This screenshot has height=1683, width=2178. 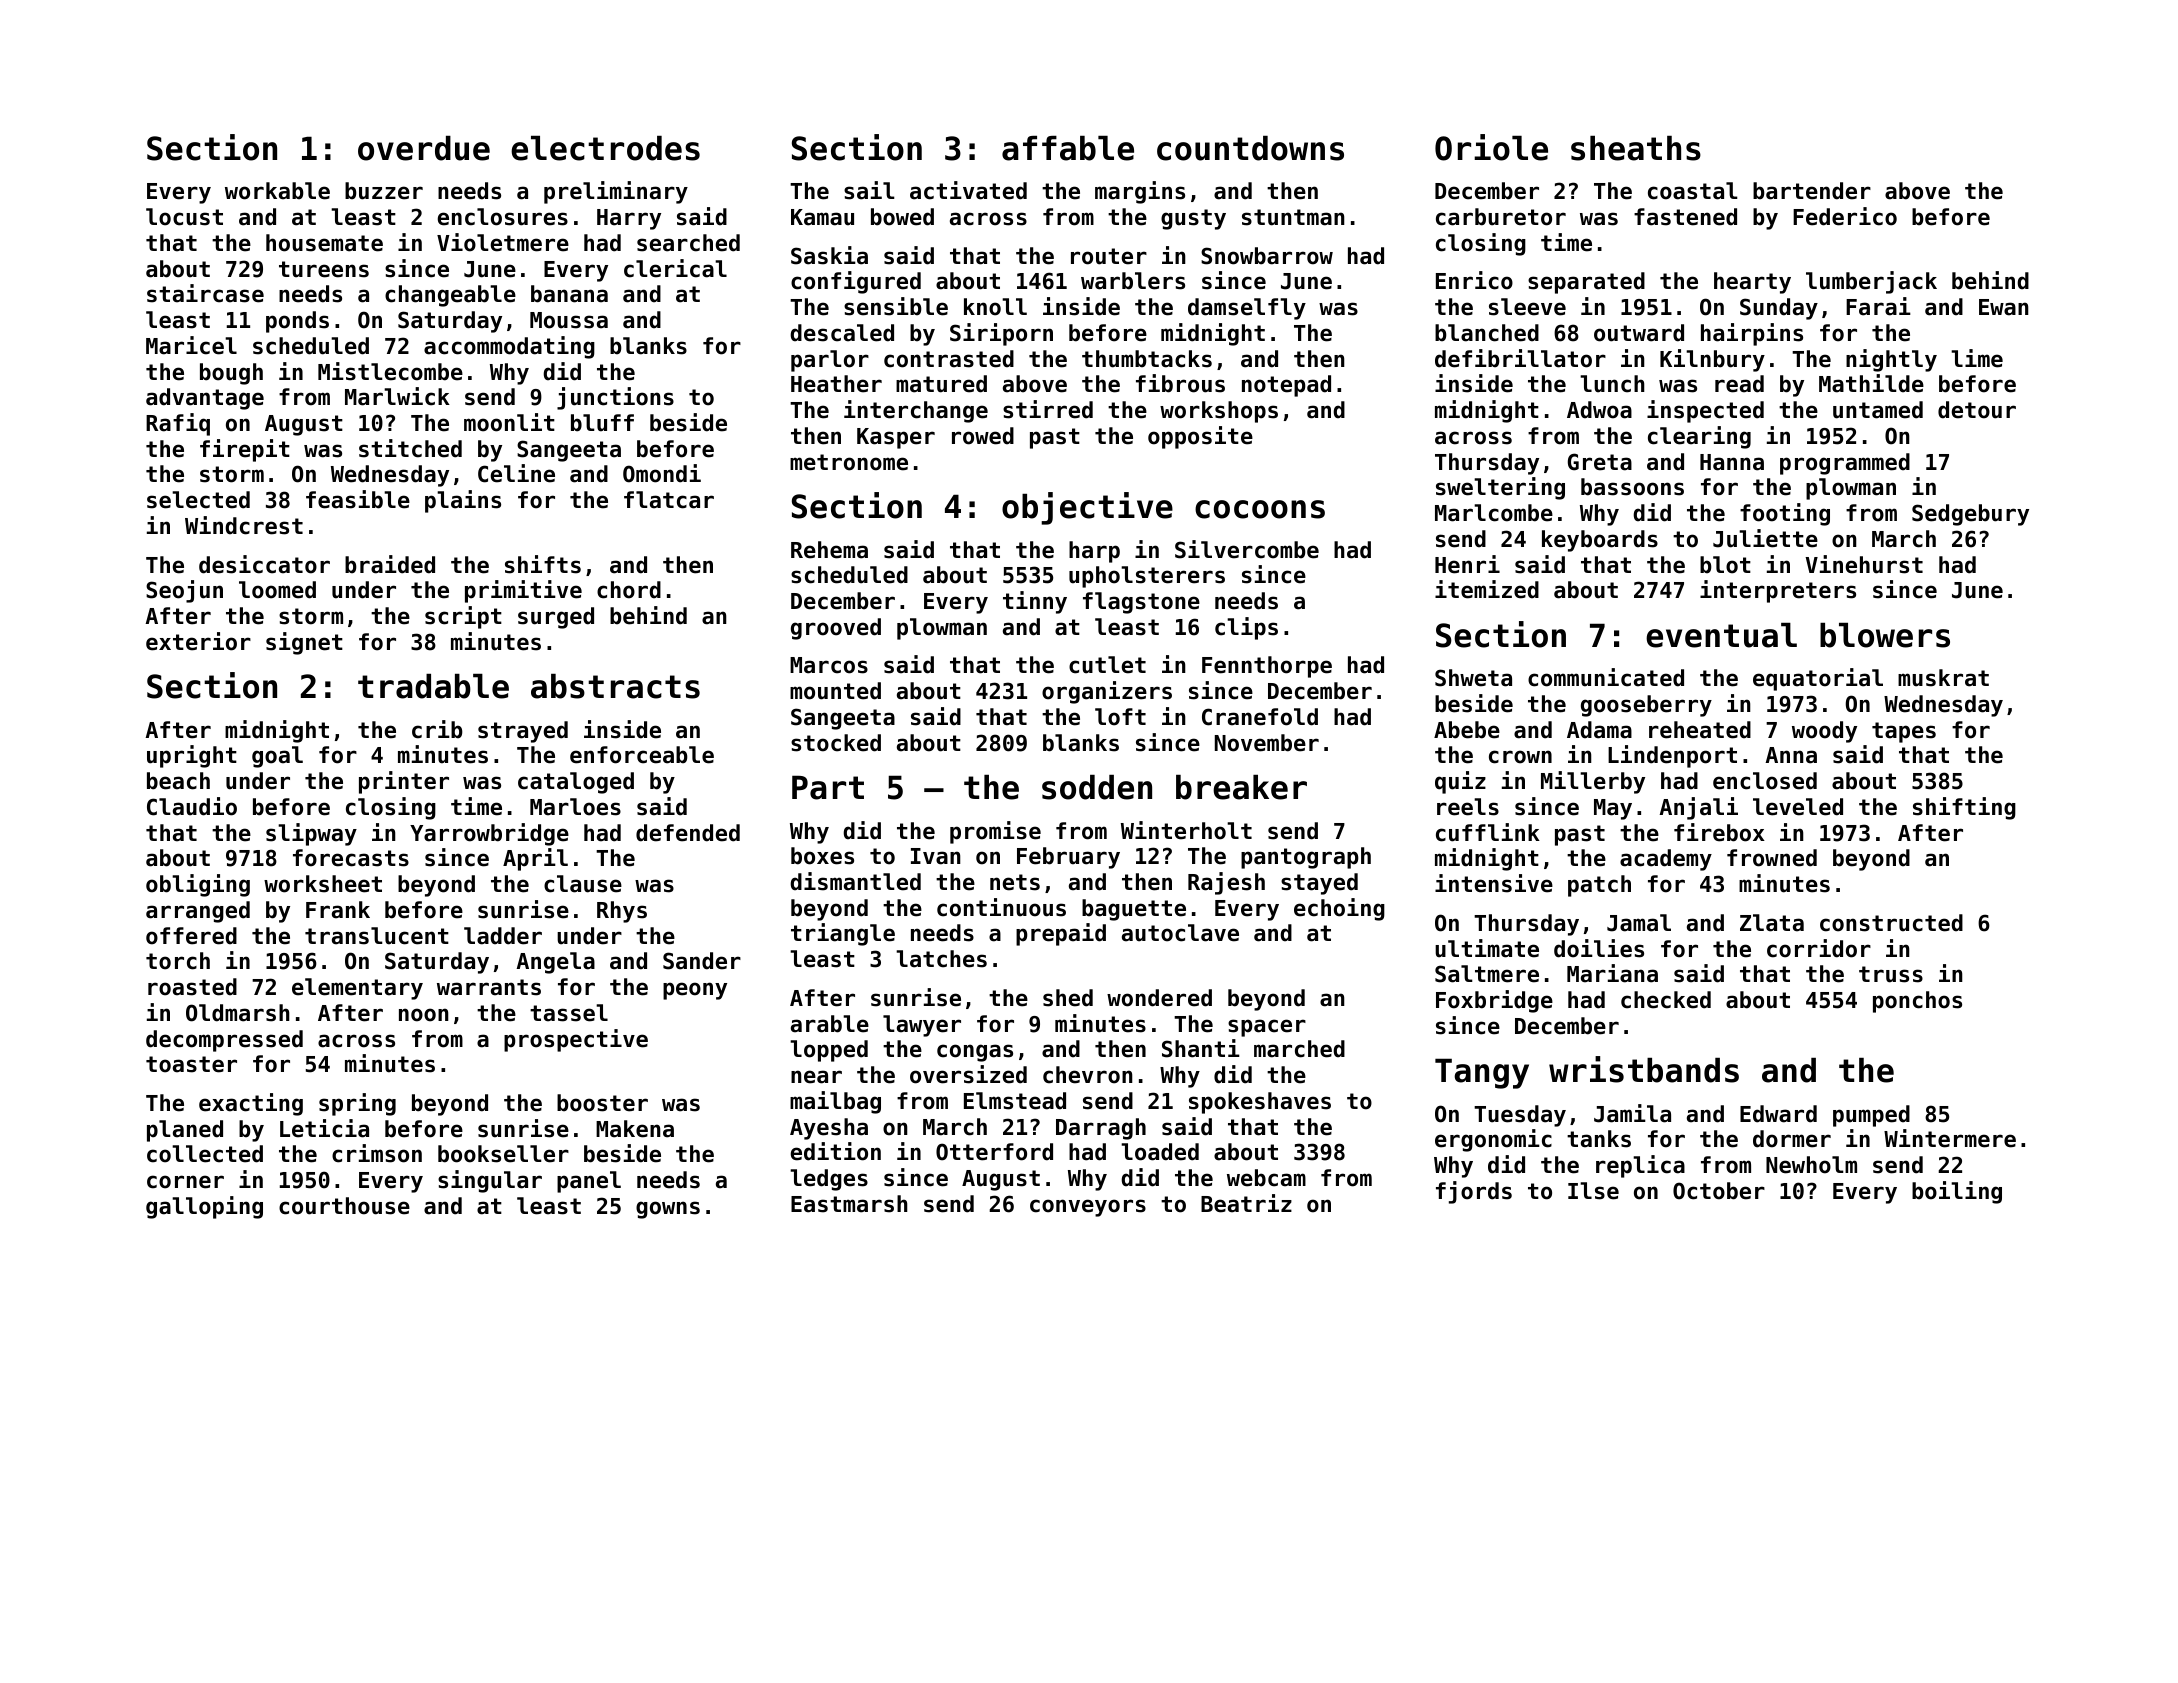 What do you see at coordinates (1891, 923) in the screenshot?
I see `constructed` at bounding box center [1891, 923].
